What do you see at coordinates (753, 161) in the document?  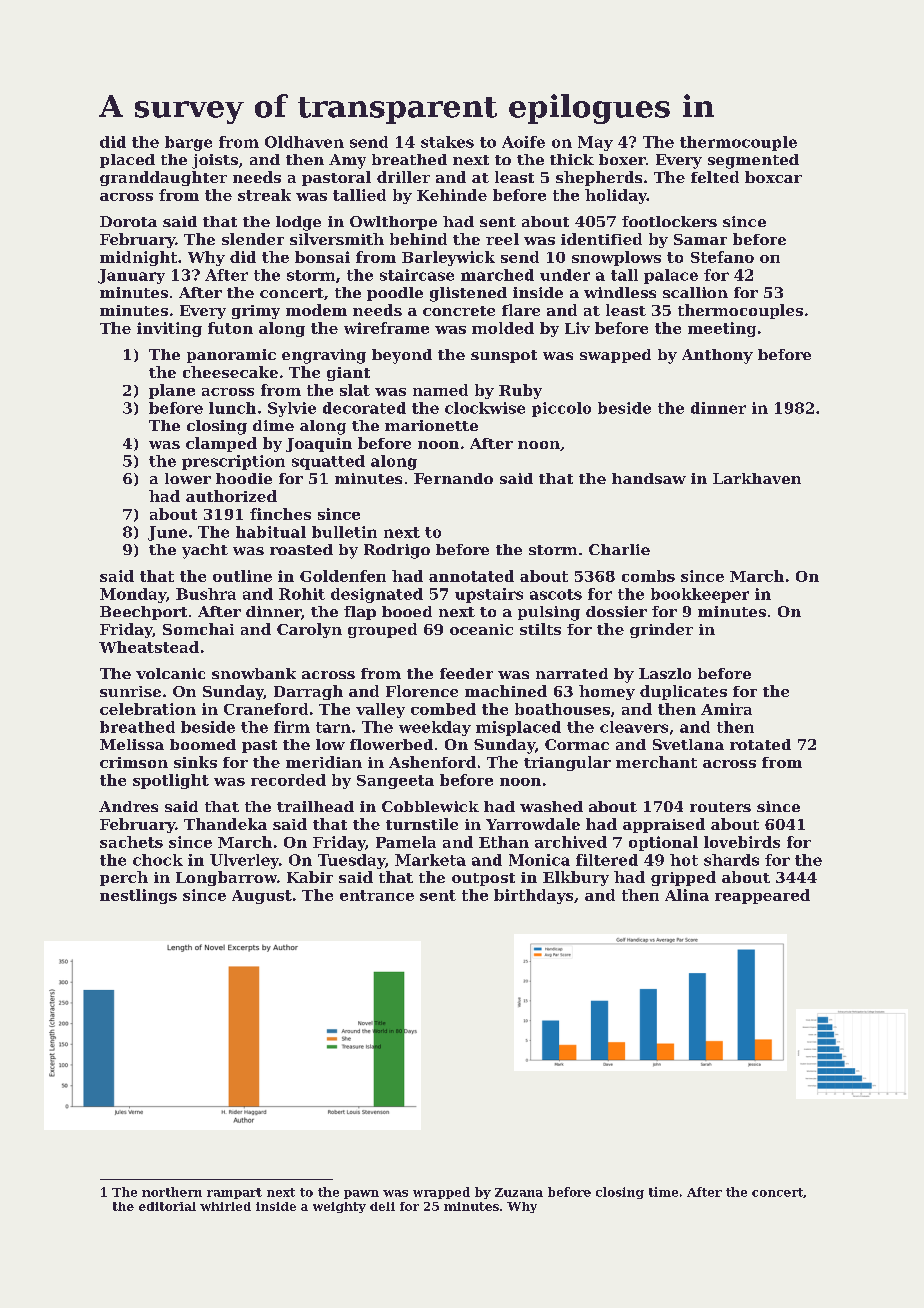 I see `segmented` at bounding box center [753, 161].
